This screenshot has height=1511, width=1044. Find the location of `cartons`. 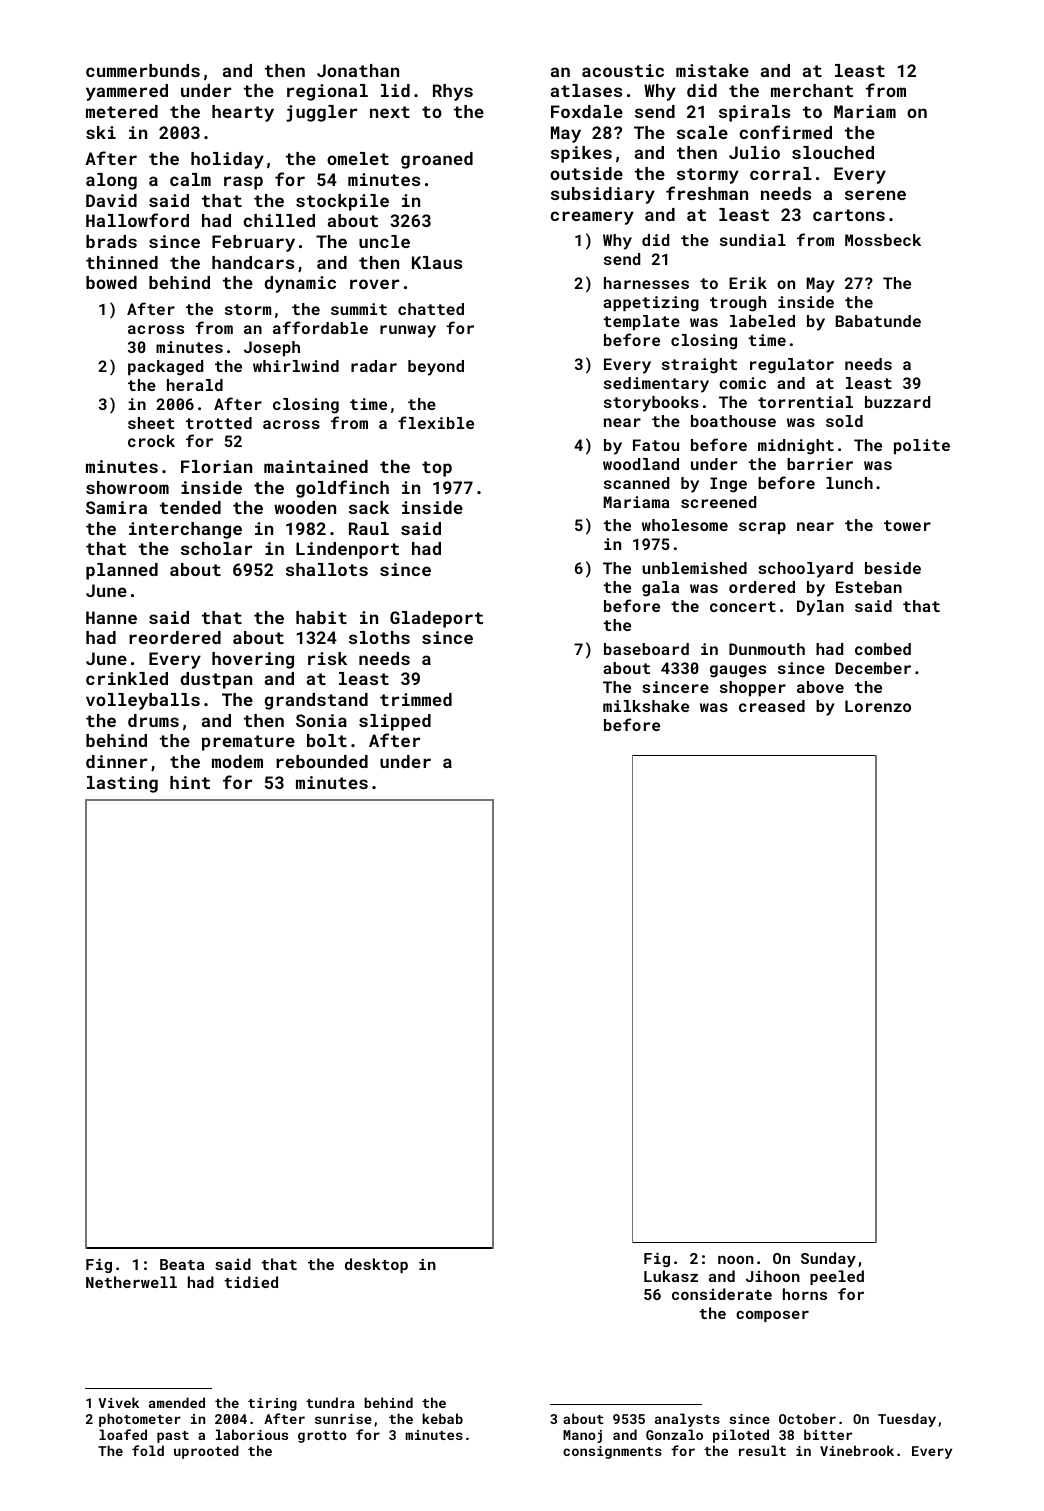

cartons is located at coordinates (849, 215).
